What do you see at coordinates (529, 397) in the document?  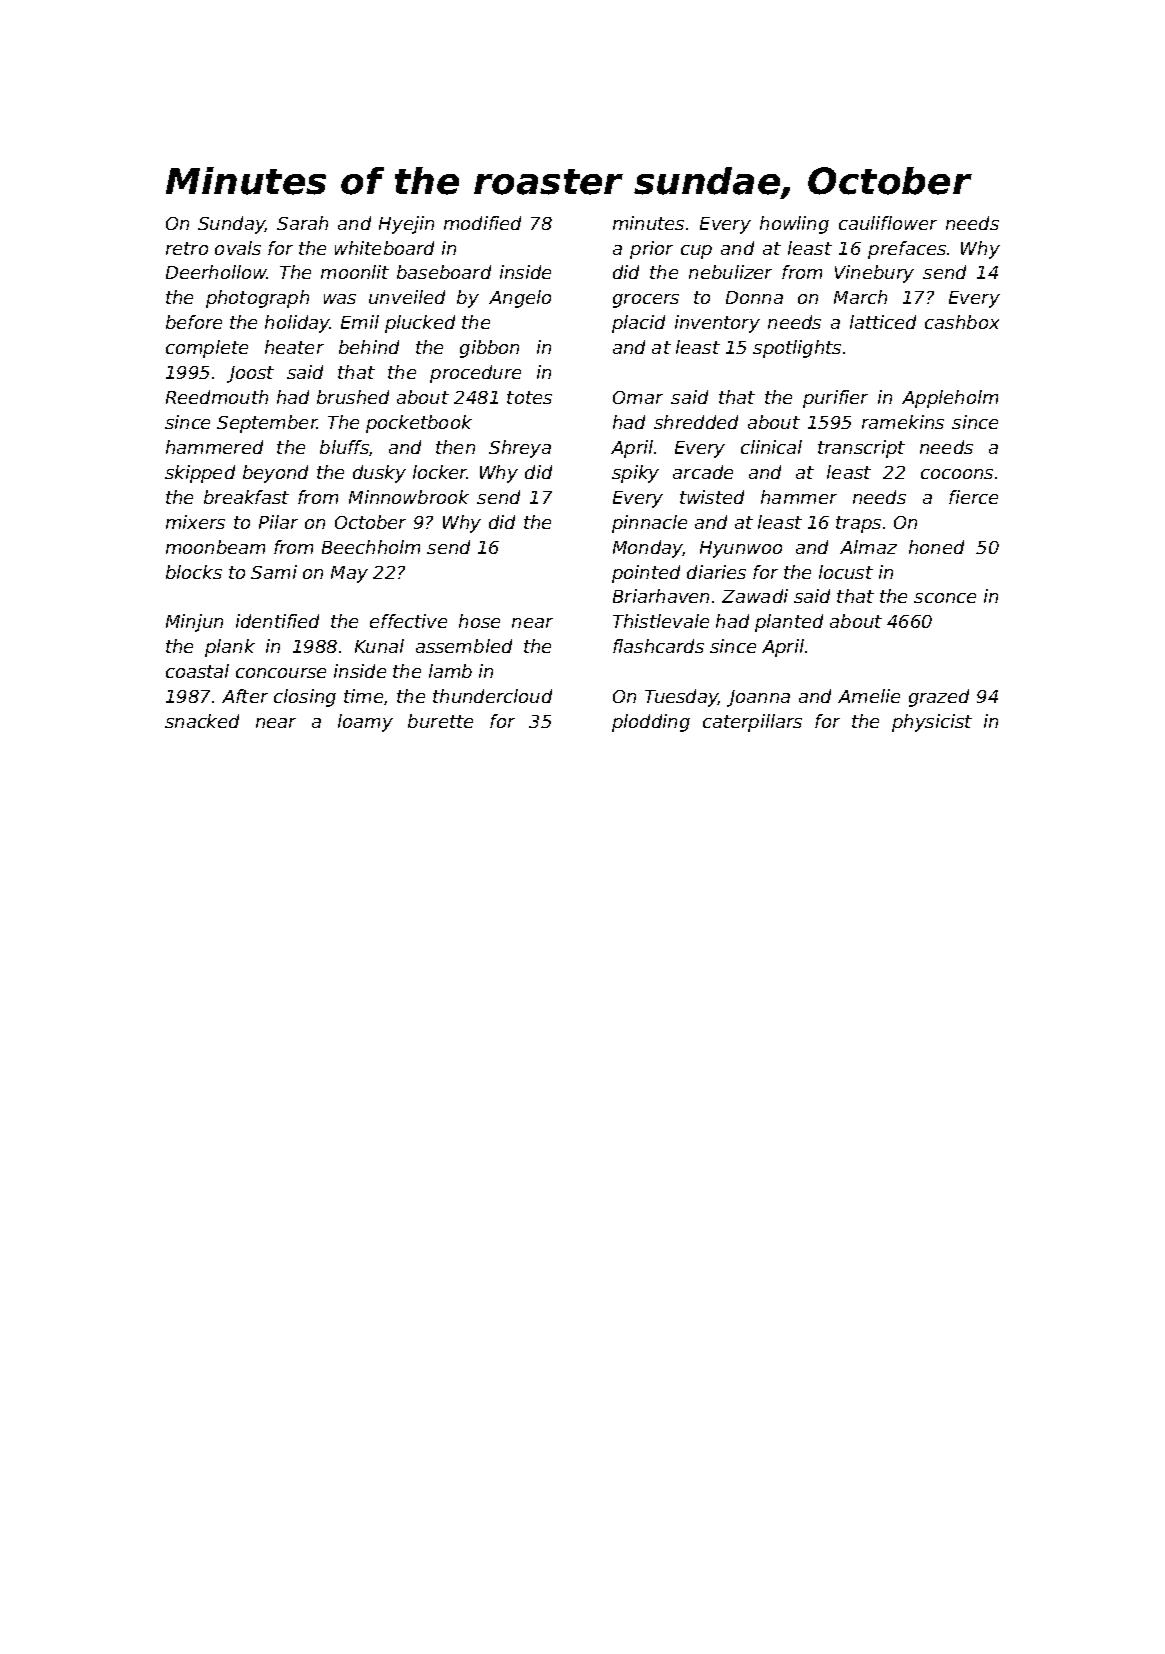 I see `totes` at bounding box center [529, 397].
